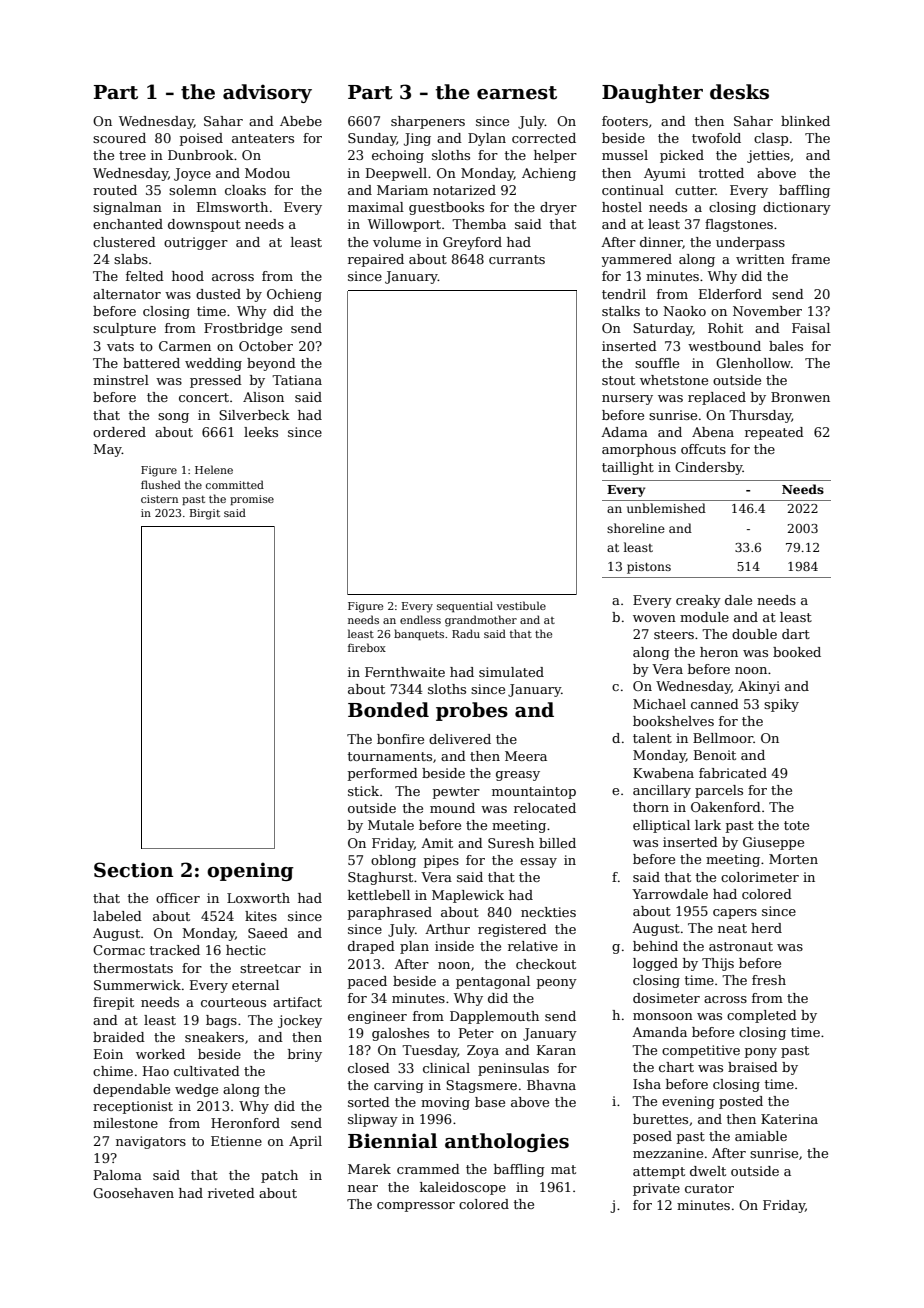 The height and width of the screenshot is (1308, 924). I want to click on Etienne, so click(236, 1141).
